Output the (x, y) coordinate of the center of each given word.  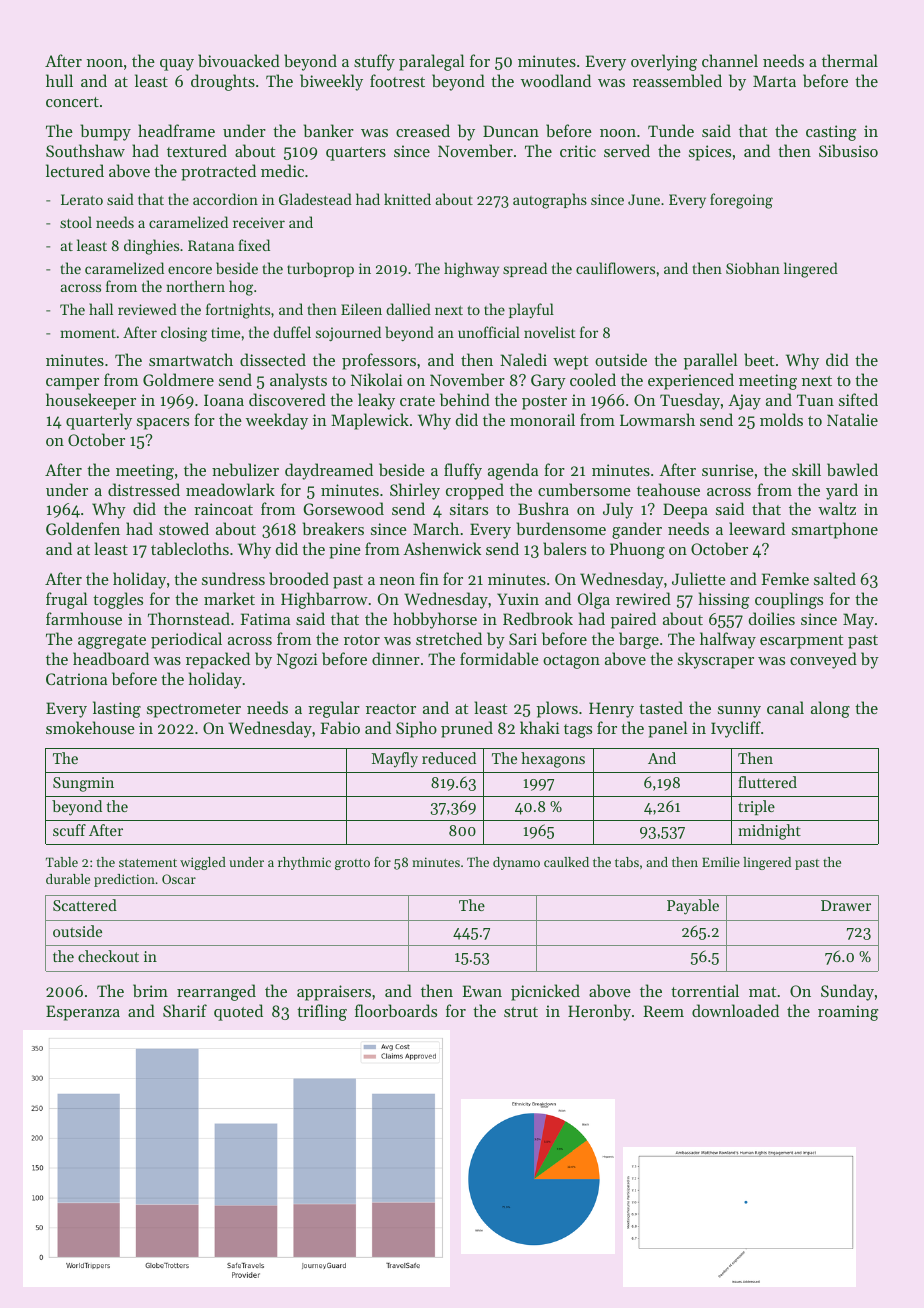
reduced (449, 758)
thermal (850, 60)
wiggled (203, 863)
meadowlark (230, 489)
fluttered (767, 782)
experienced (691, 381)
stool (76, 222)
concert (72, 102)
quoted (238, 1012)
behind (465, 399)
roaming (848, 1013)
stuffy (374, 62)
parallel (710, 361)
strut (521, 1012)
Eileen (361, 309)
